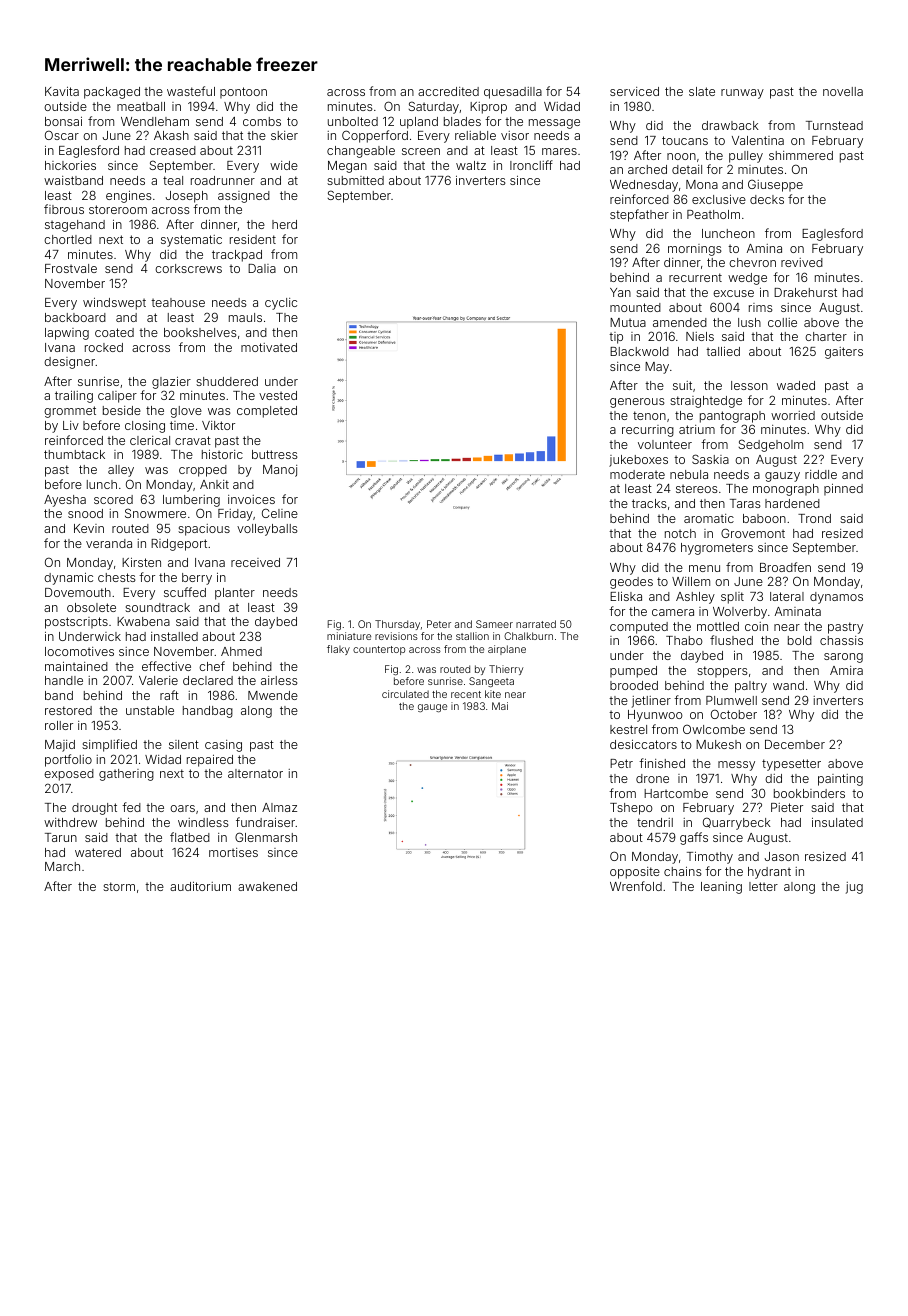 The width and height of the document is (908, 1316). Describe the element at coordinates (245, 317) in the document. I see `mauls` at that location.
